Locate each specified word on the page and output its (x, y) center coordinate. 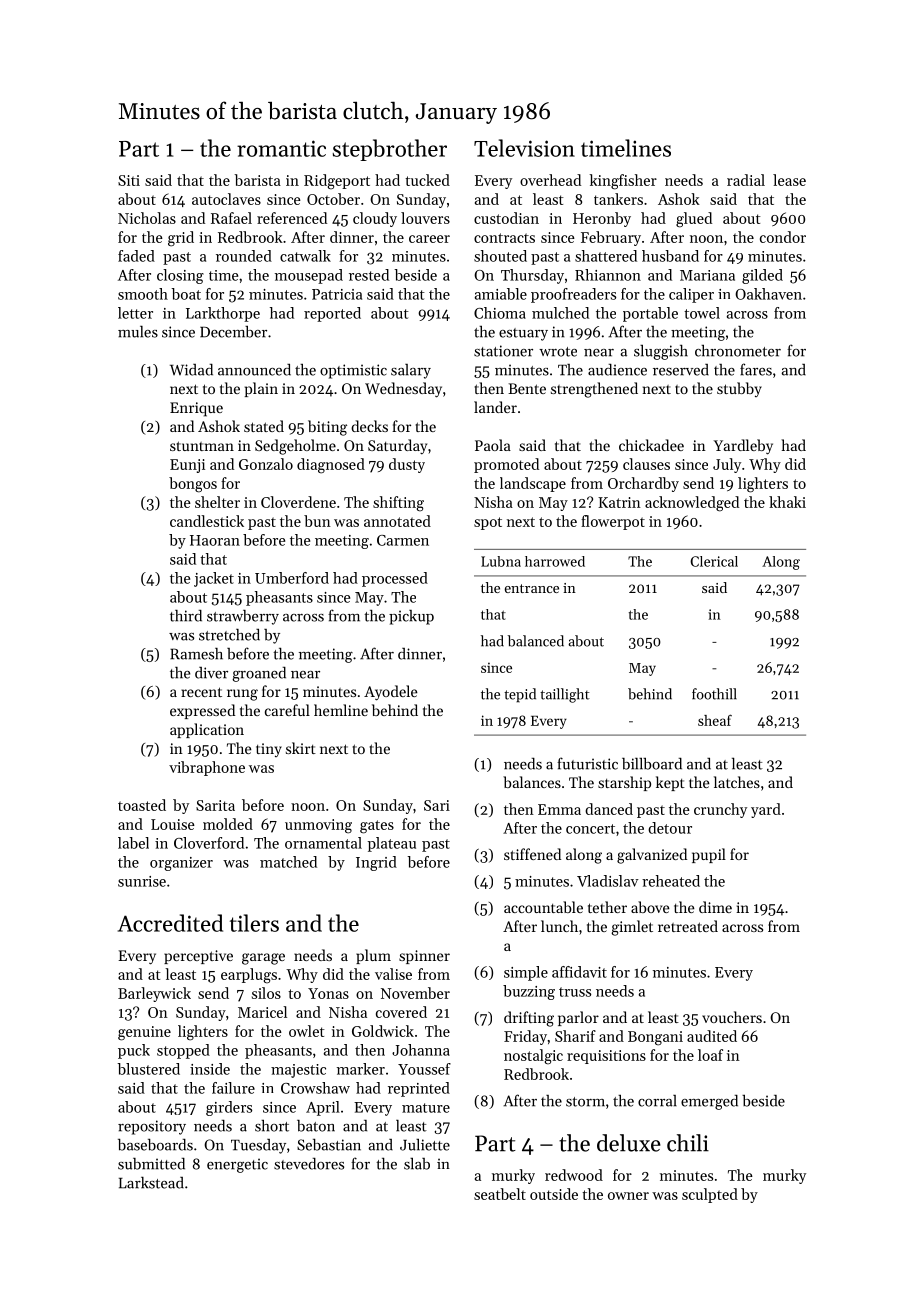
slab (417, 1164)
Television (524, 148)
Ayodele (391, 693)
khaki (787, 502)
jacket (214, 579)
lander (495, 407)
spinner (424, 957)
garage (263, 959)
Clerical (714, 561)
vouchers (732, 1017)
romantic (281, 148)
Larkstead (151, 1183)
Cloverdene (298, 502)
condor (783, 237)
